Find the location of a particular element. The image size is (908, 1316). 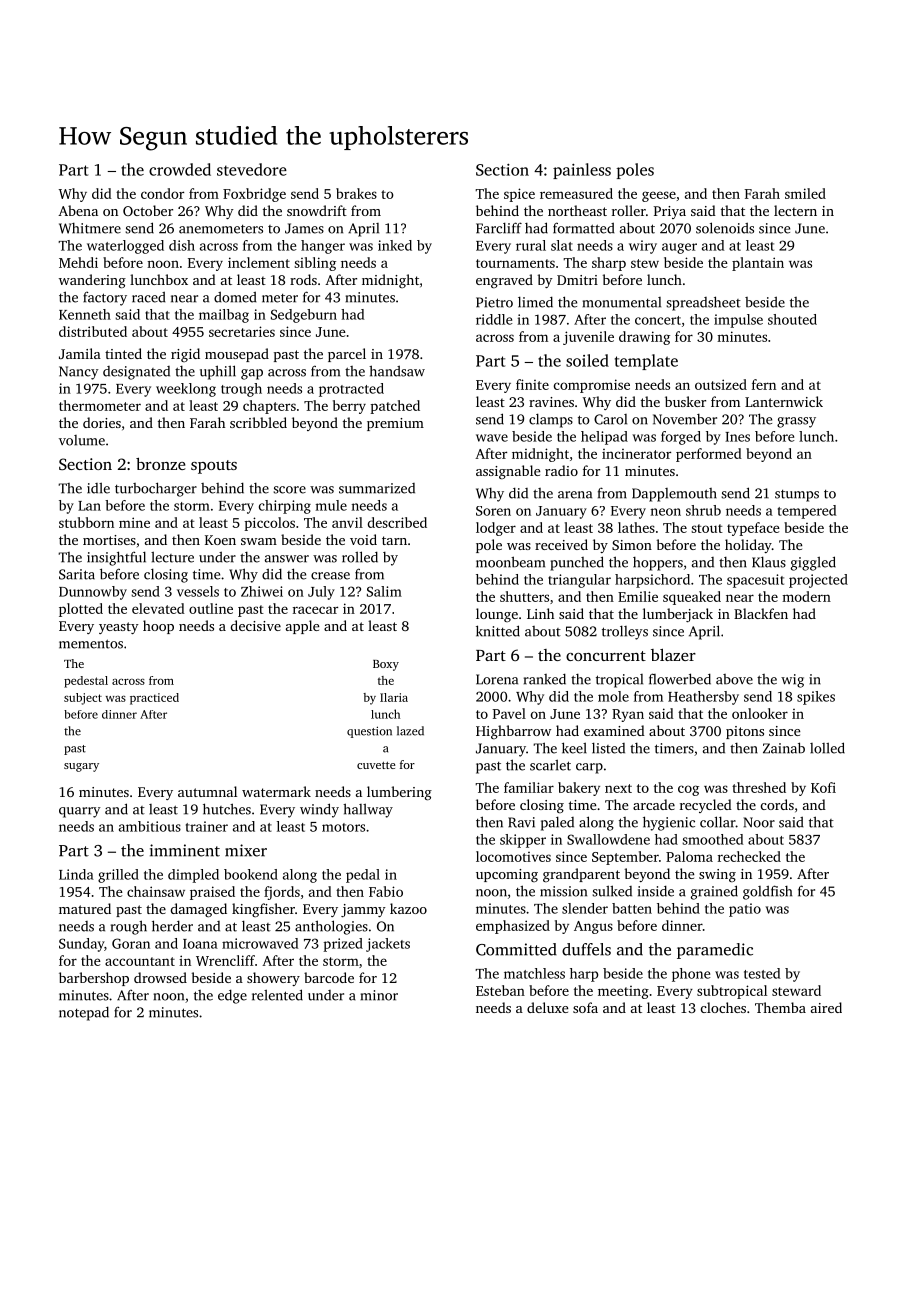

aired is located at coordinates (826, 1007).
